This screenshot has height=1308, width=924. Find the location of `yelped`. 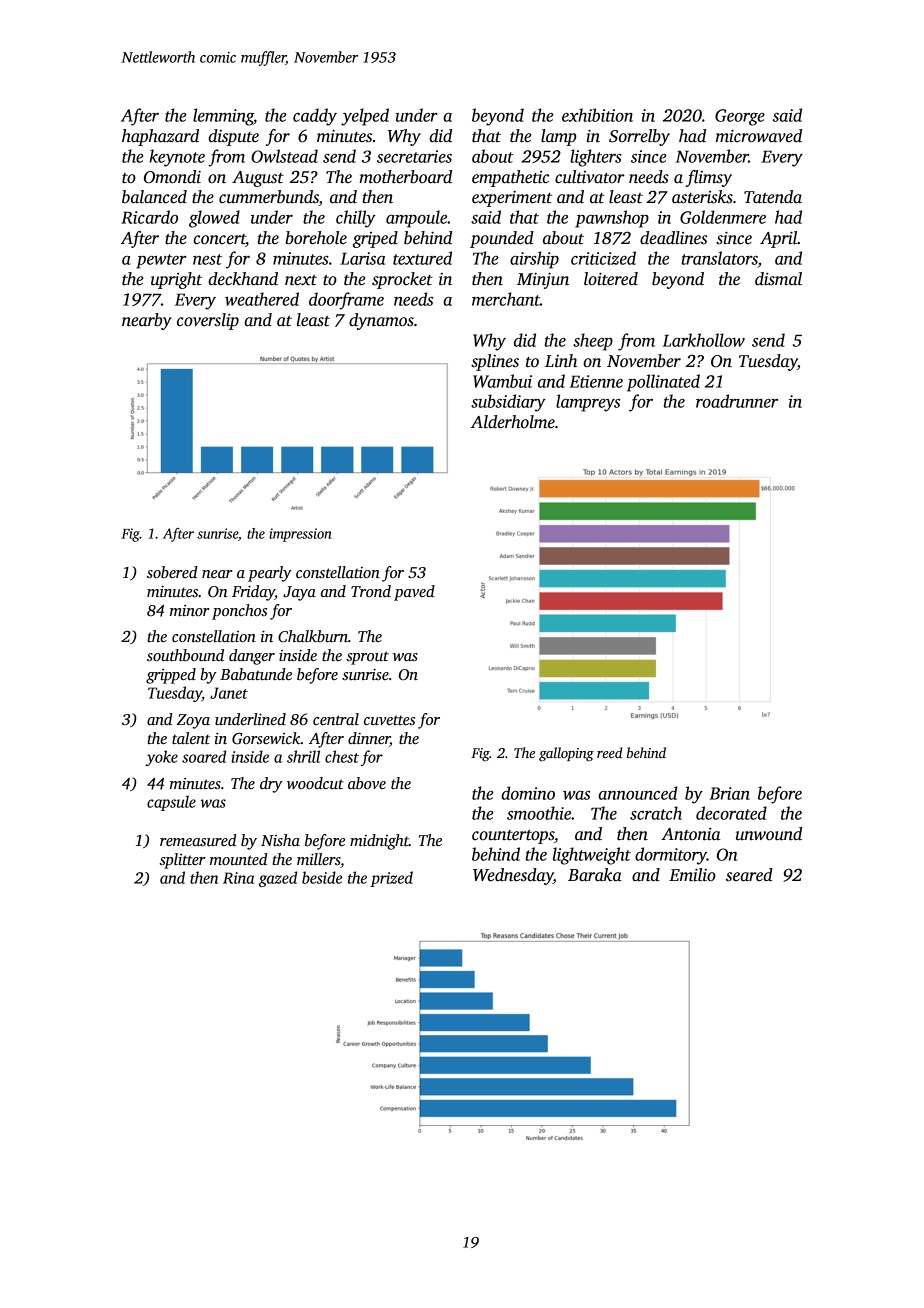

yelped is located at coordinates (365, 117).
